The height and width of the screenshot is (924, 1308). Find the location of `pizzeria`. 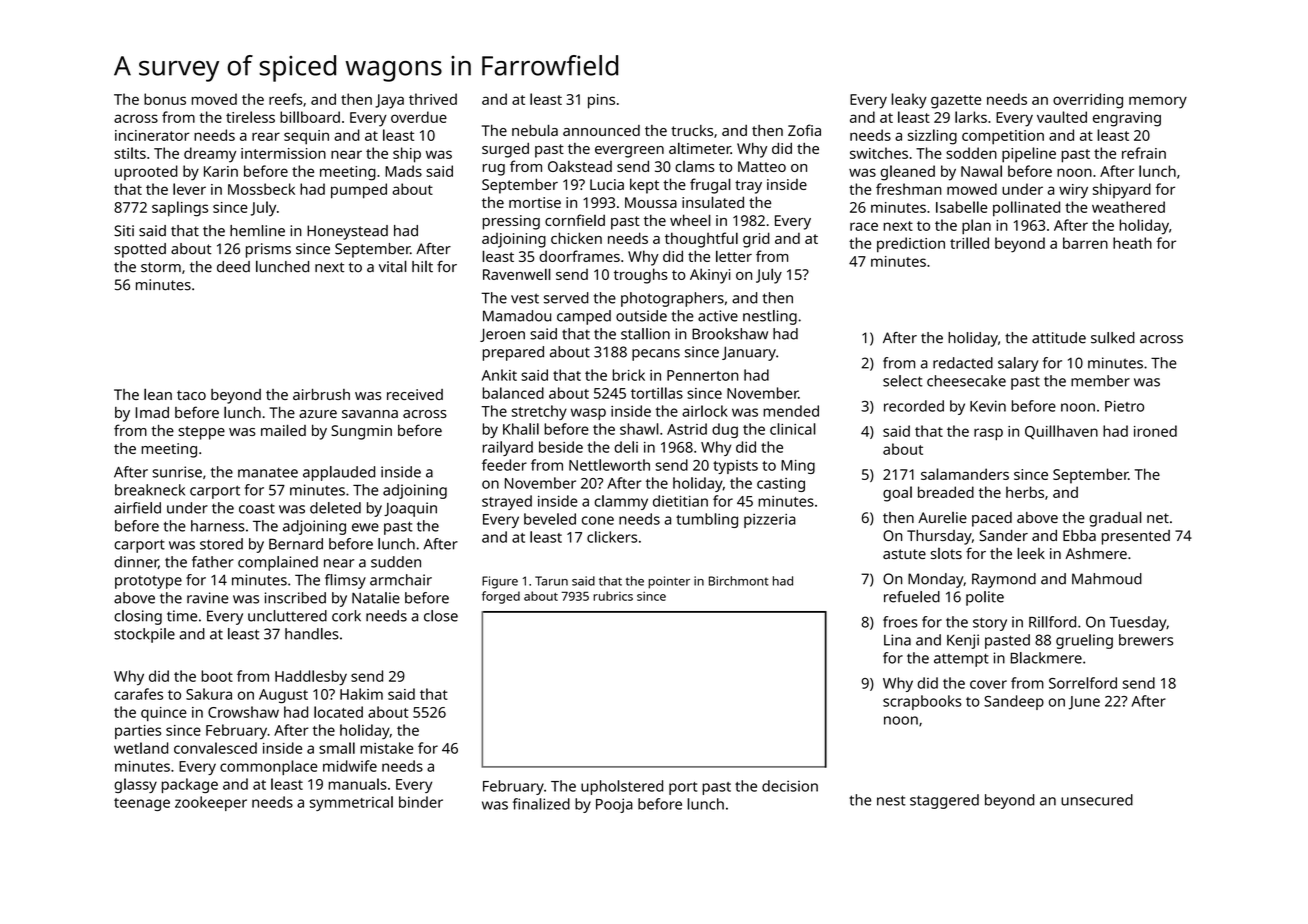

pizzeria is located at coordinates (770, 521).
